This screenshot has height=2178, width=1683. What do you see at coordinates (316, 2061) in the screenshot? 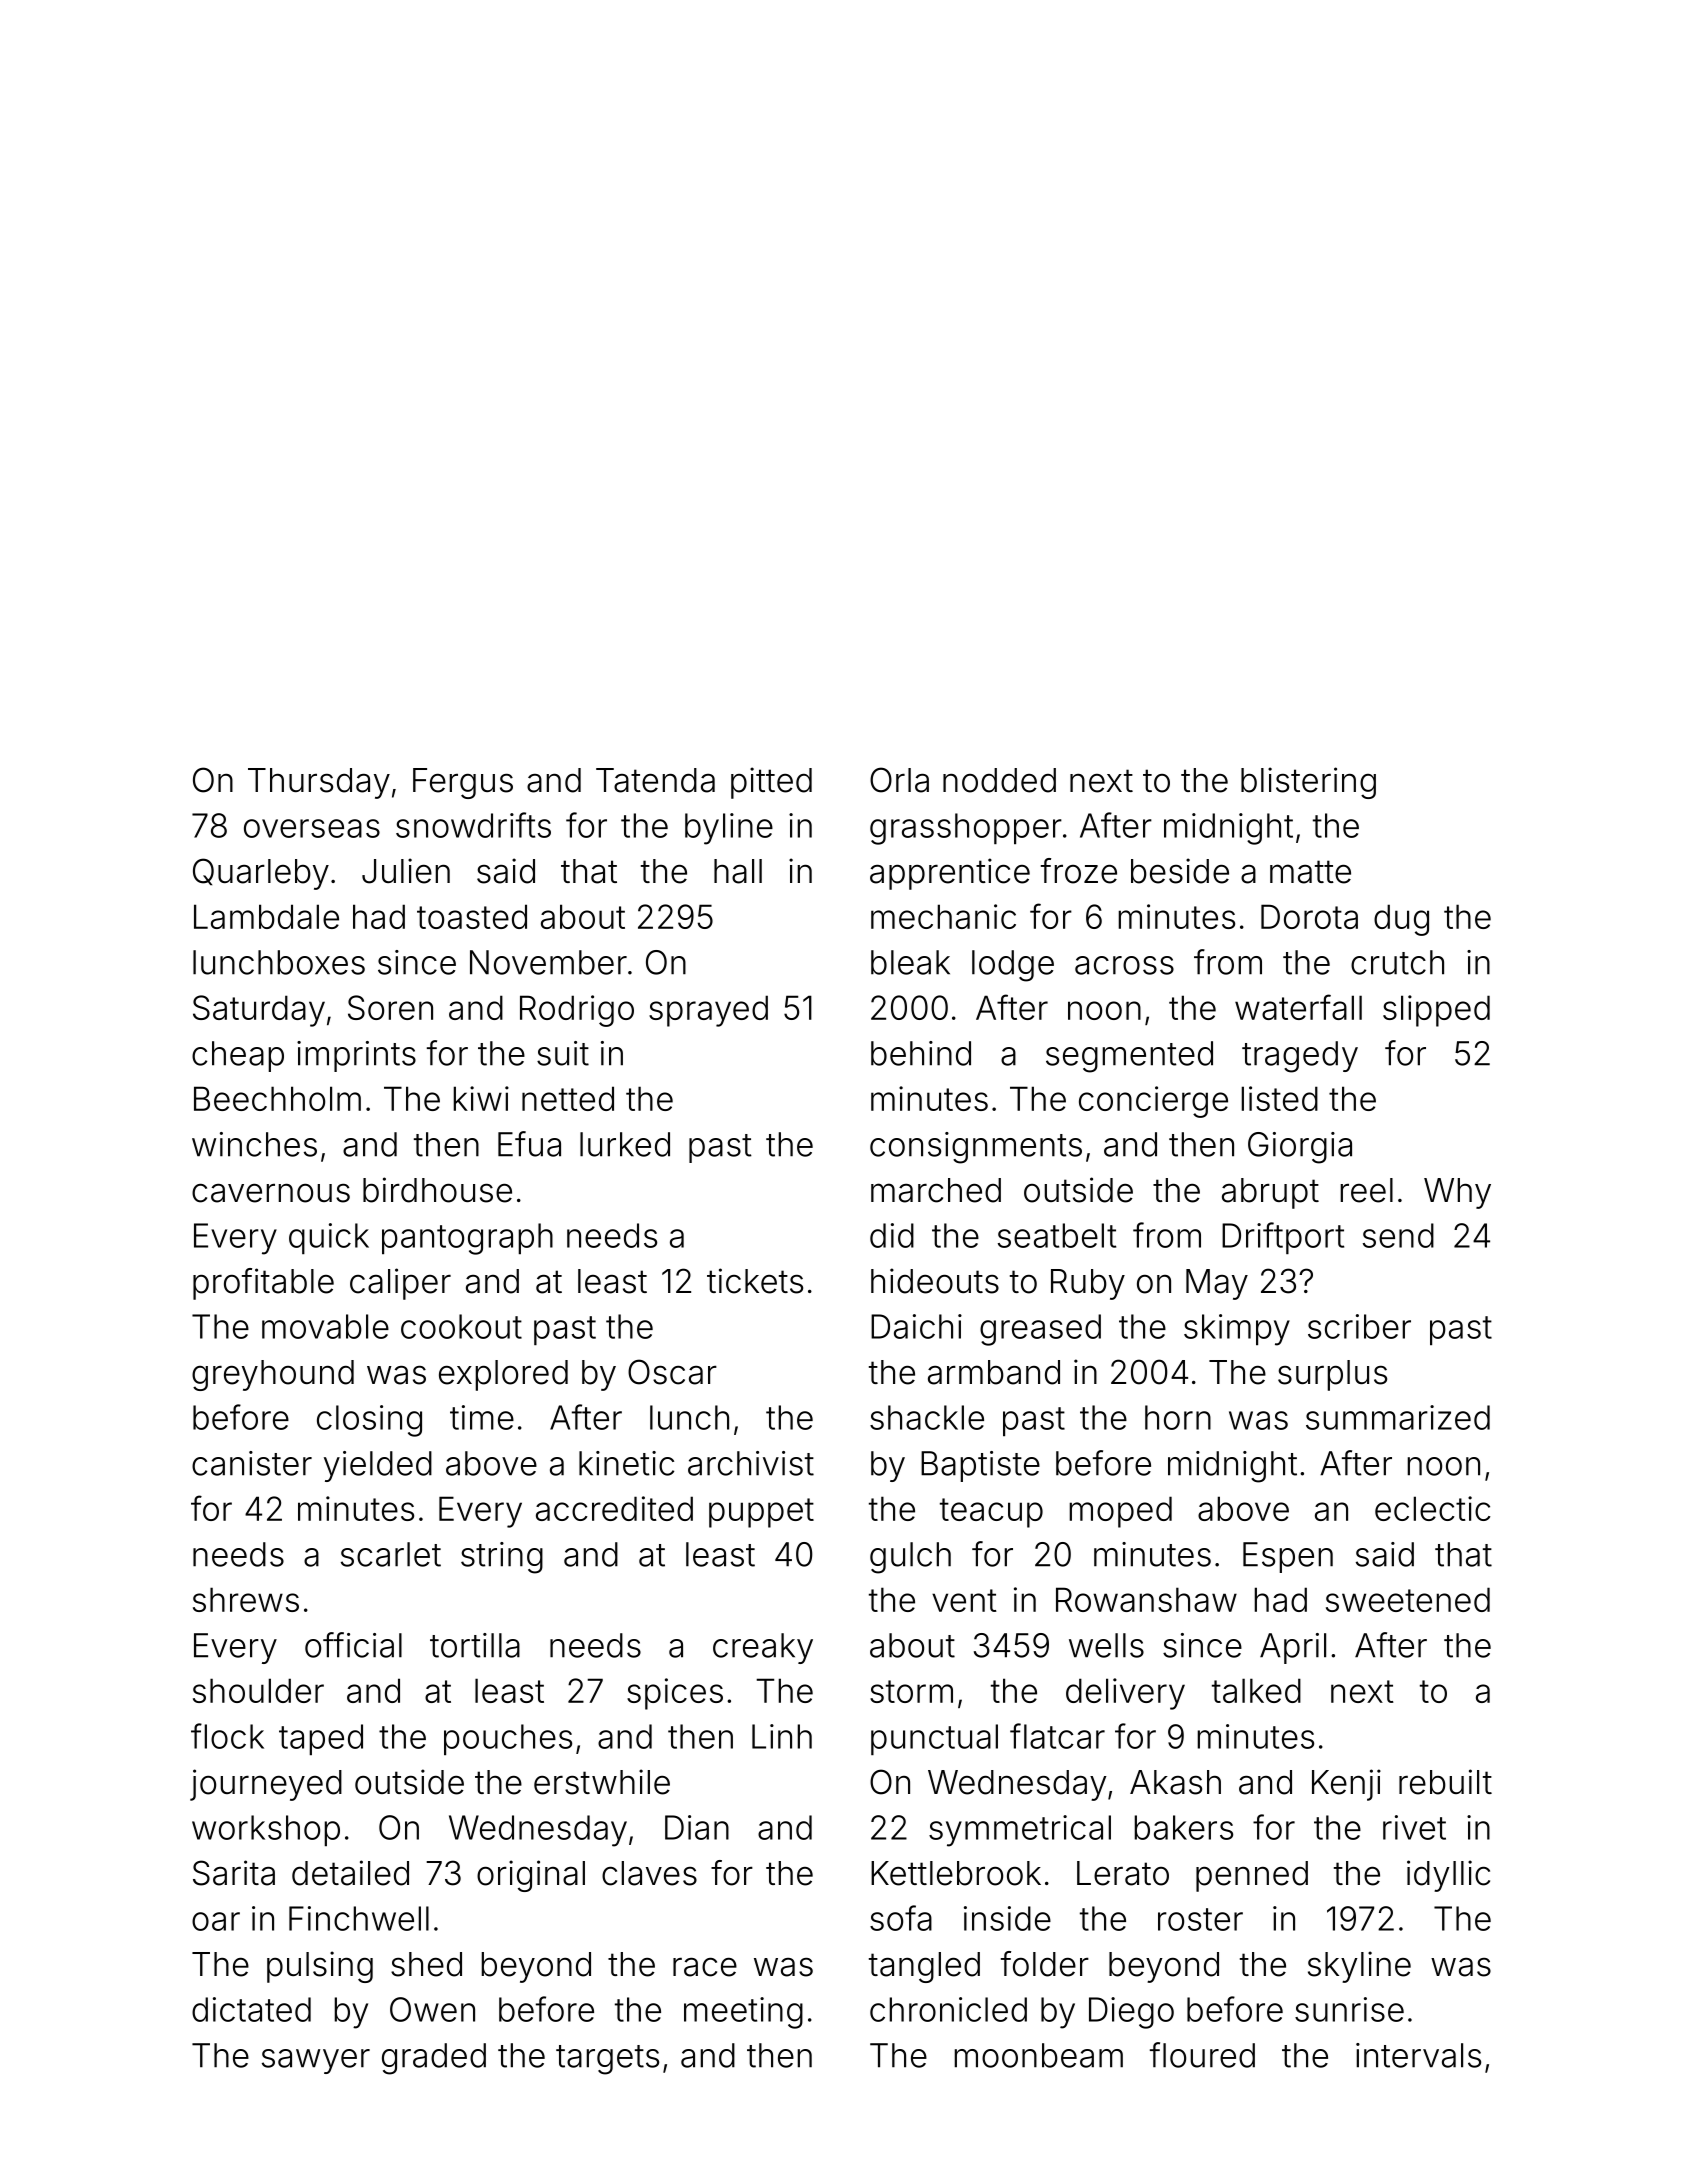
I see `sawyer` at bounding box center [316, 2061].
